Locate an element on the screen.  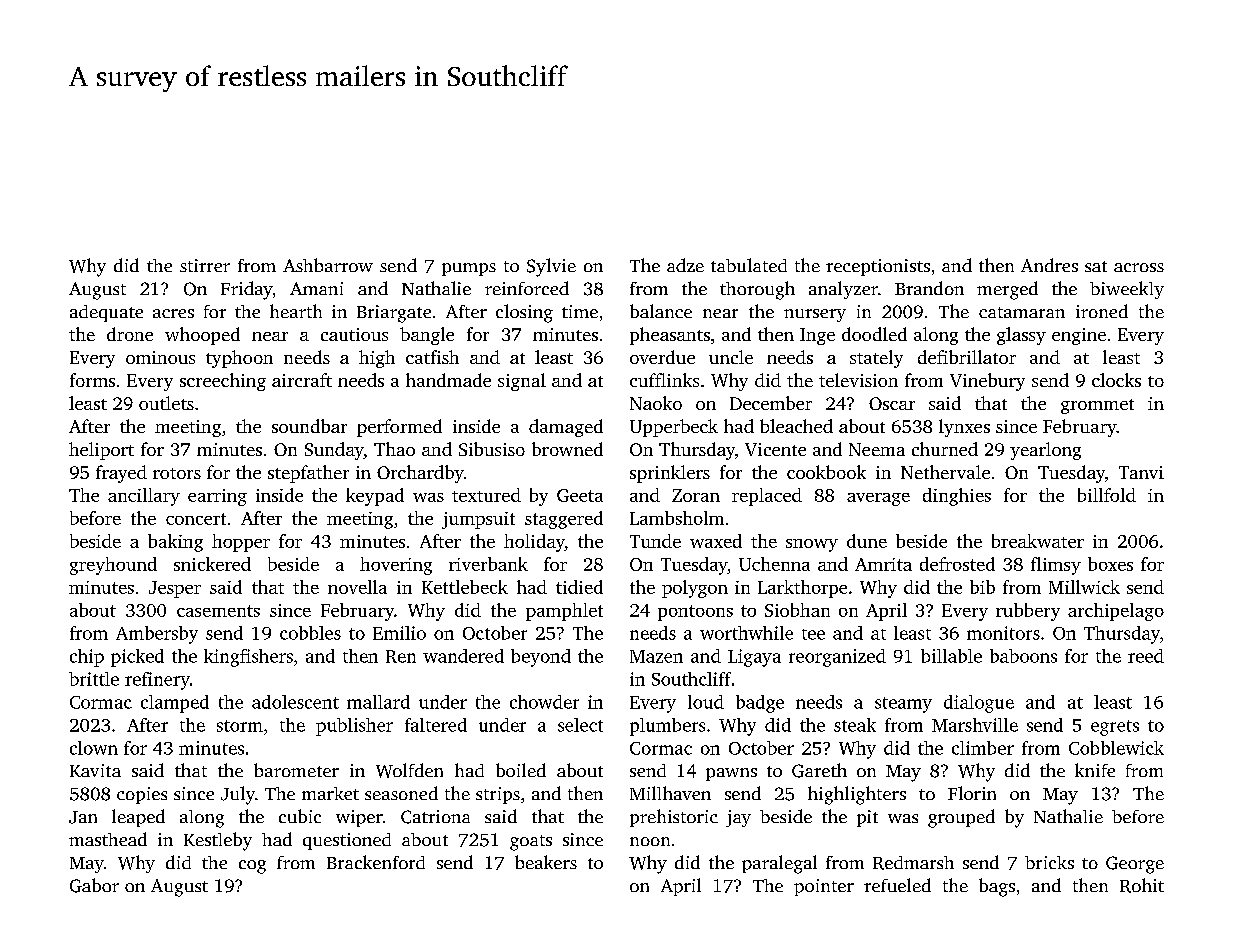
across is located at coordinates (1139, 267).
